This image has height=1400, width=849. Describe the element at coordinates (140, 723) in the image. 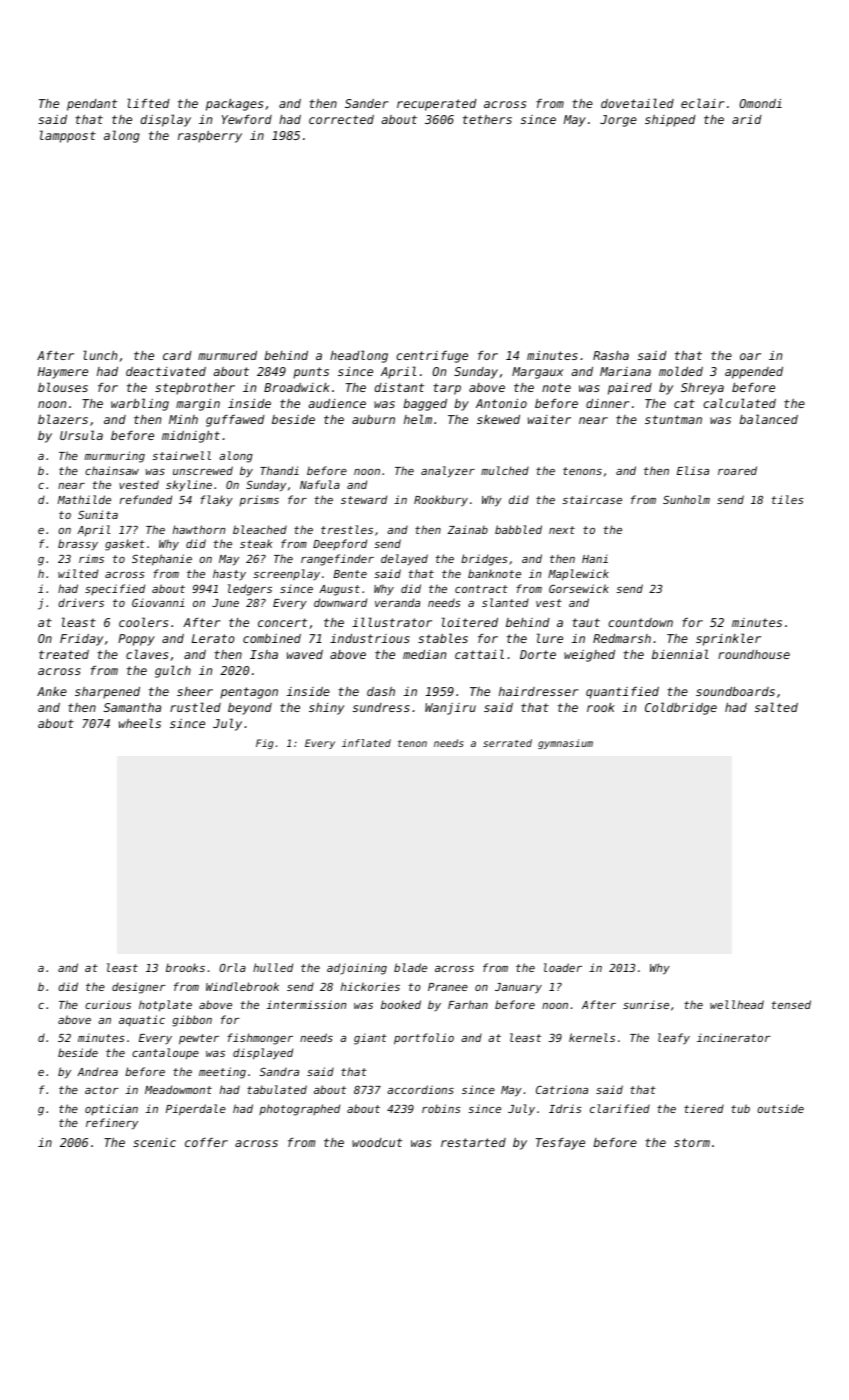

I see `wheels` at that location.
